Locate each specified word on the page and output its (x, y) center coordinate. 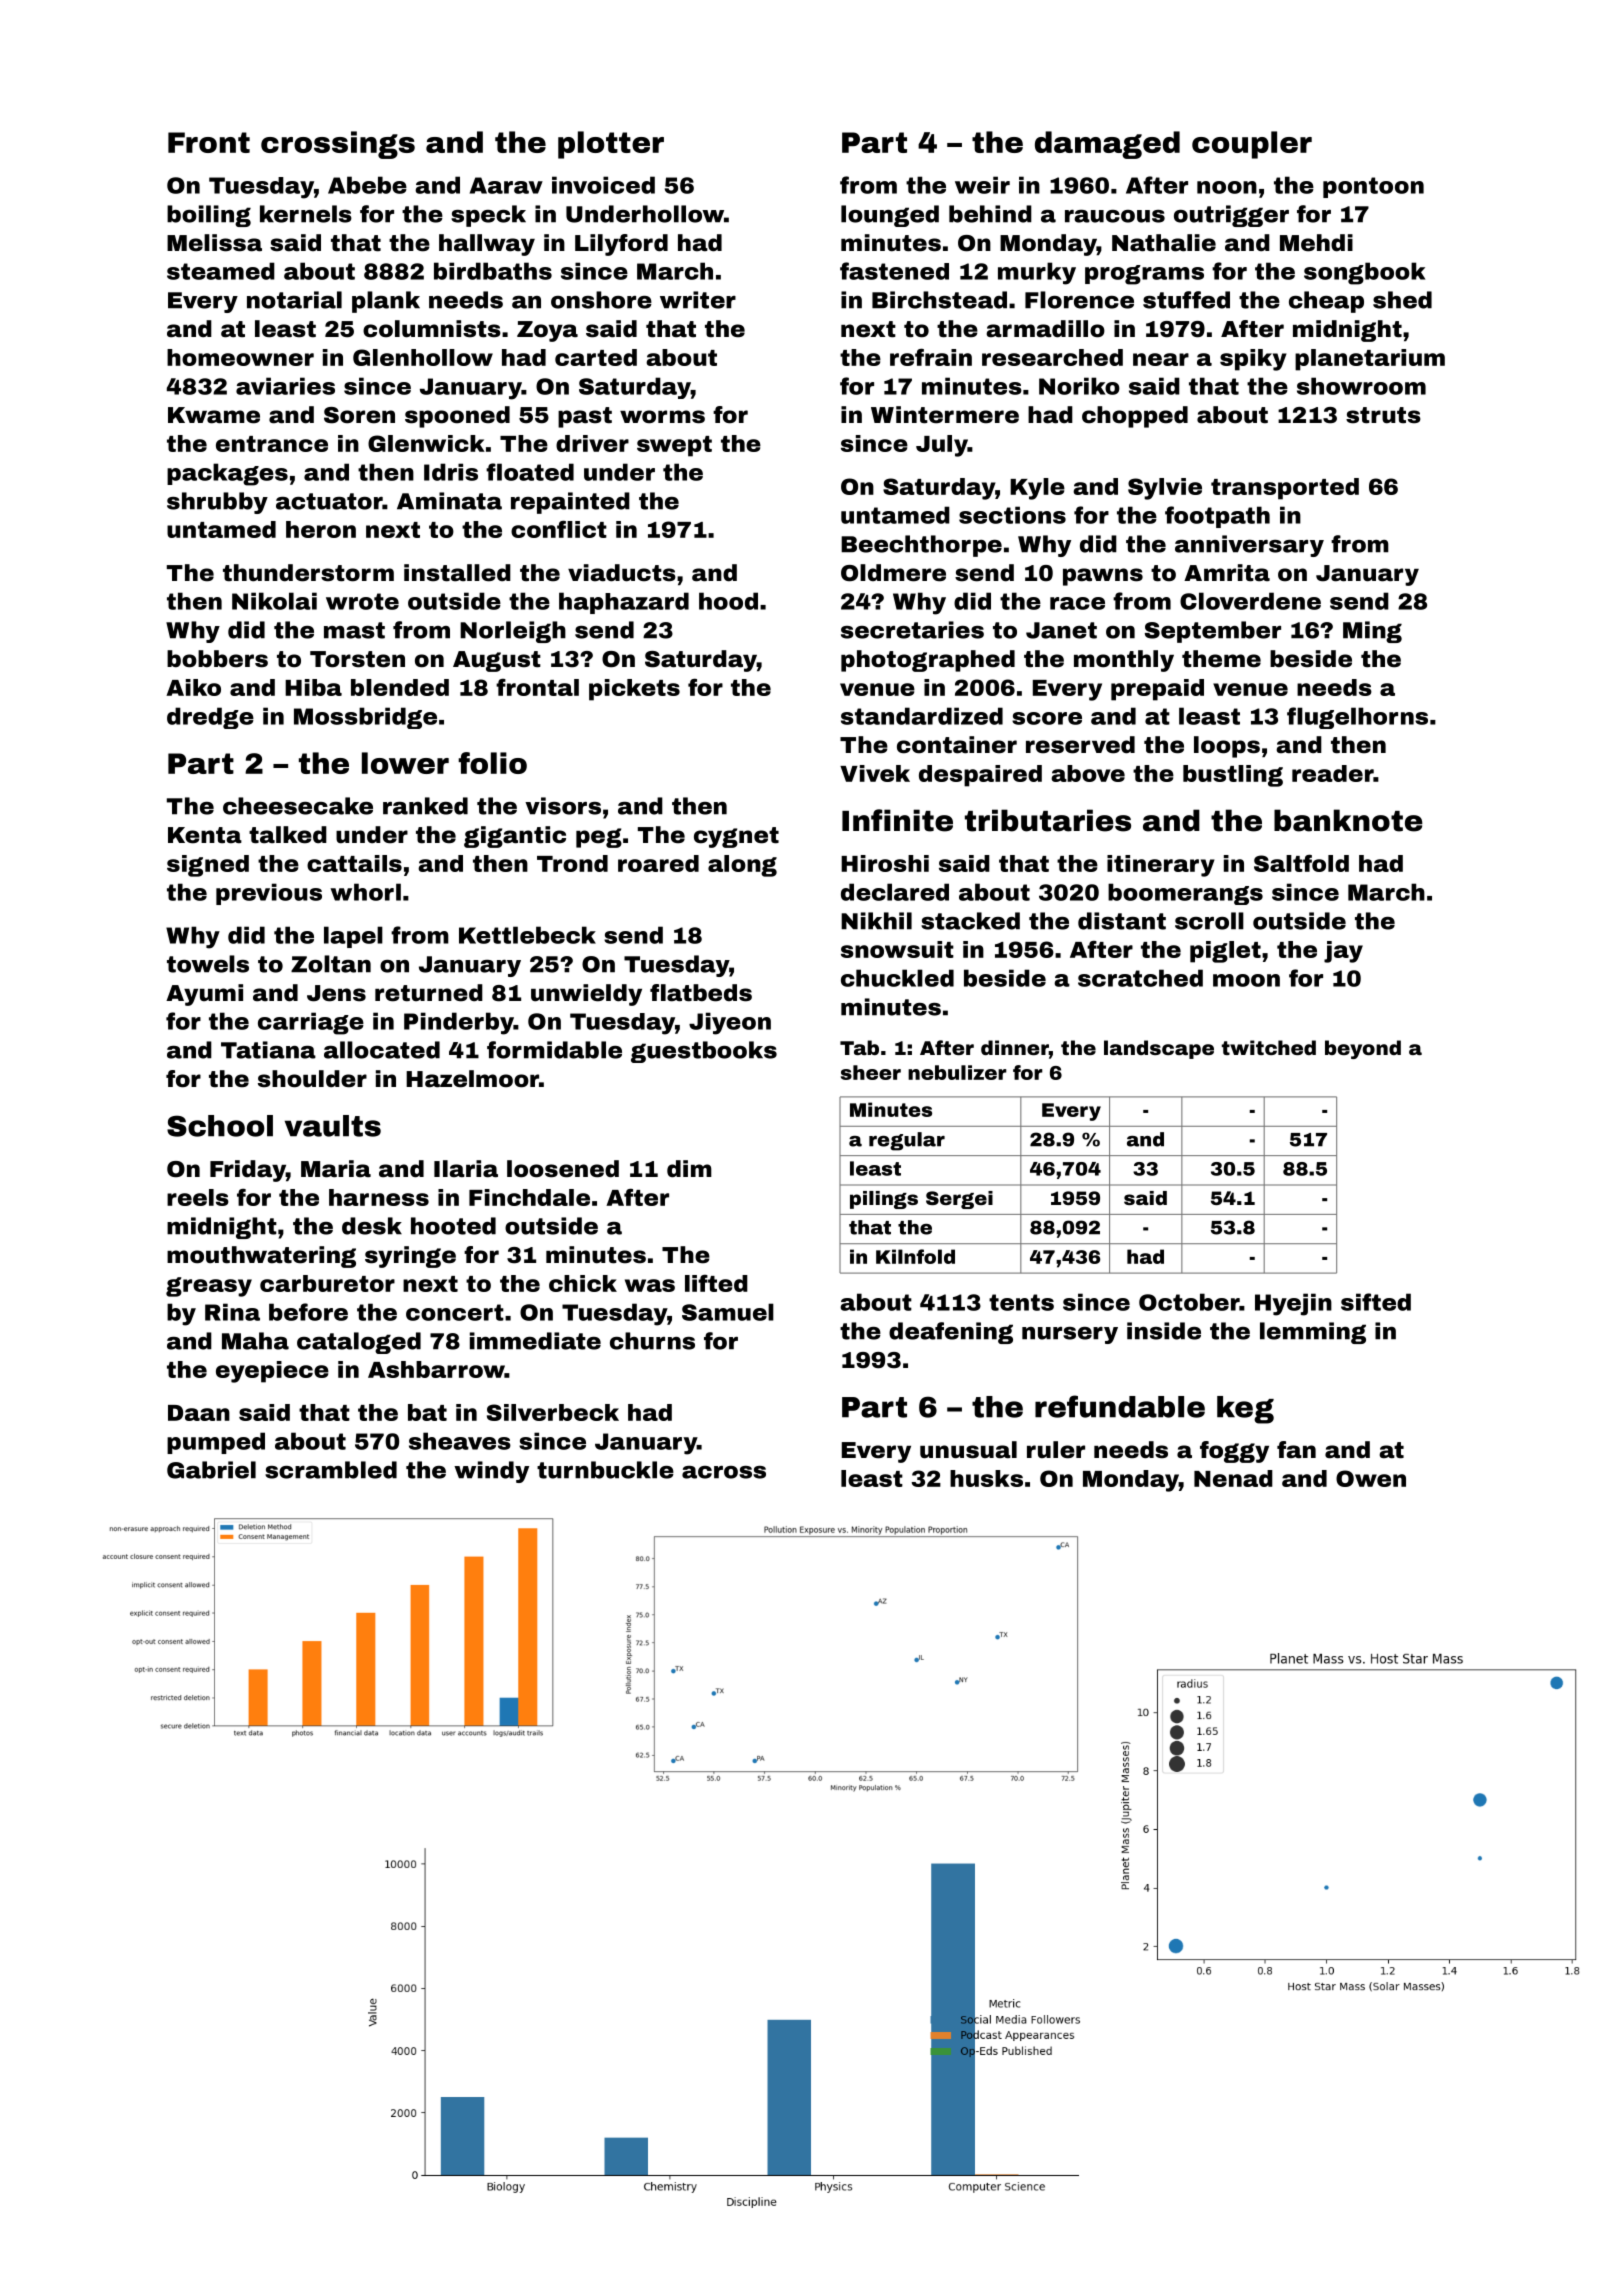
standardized (922, 716)
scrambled (331, 1470)
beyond (1363, 1049)
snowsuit (897, 949)
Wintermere (945, 415)
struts (1383, 415)
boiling (209, 216)
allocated (382, 1050)
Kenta (205, 835)
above (1088, 773)
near (1161, 359)
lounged (890, 216)
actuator (329, 501)
